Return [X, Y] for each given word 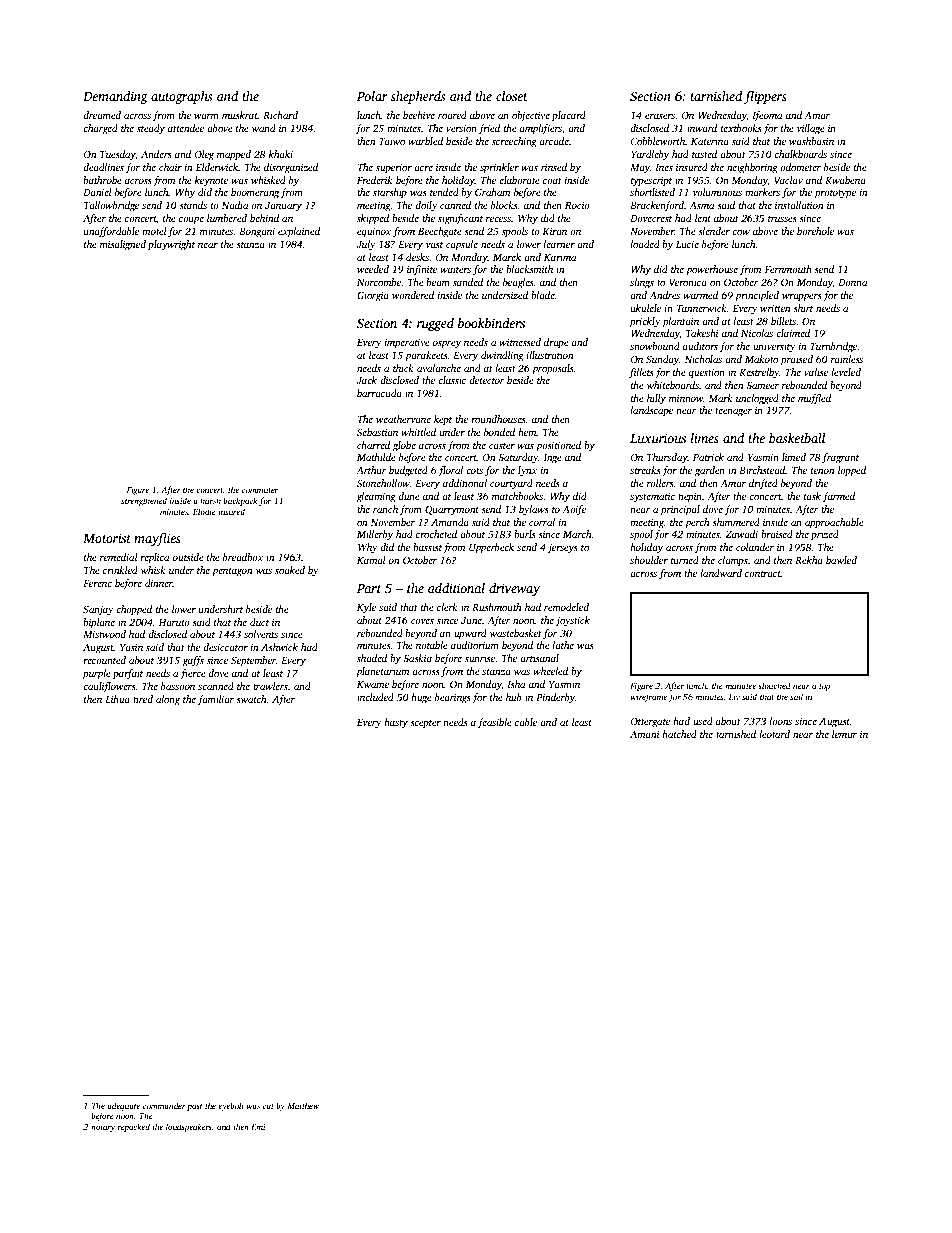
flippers [765, 97]
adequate [123, 1106]
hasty [396, 723]
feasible [495, 723]
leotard [774, 734]
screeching [514, 142]
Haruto [174, 622]
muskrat [240, 115]
